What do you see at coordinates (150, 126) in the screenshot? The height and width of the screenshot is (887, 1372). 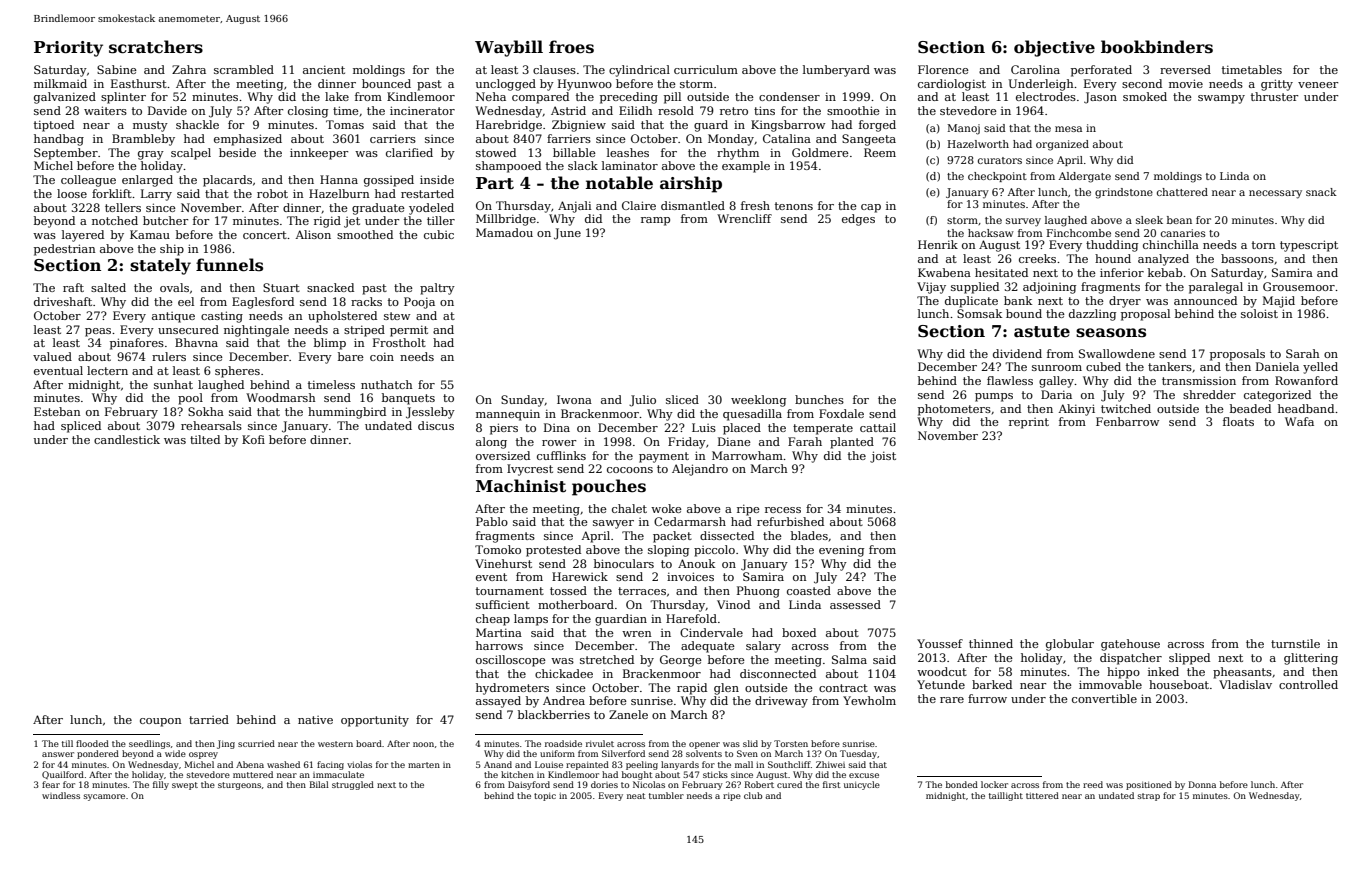 I see `musty` at bounding box center [150, 126].
